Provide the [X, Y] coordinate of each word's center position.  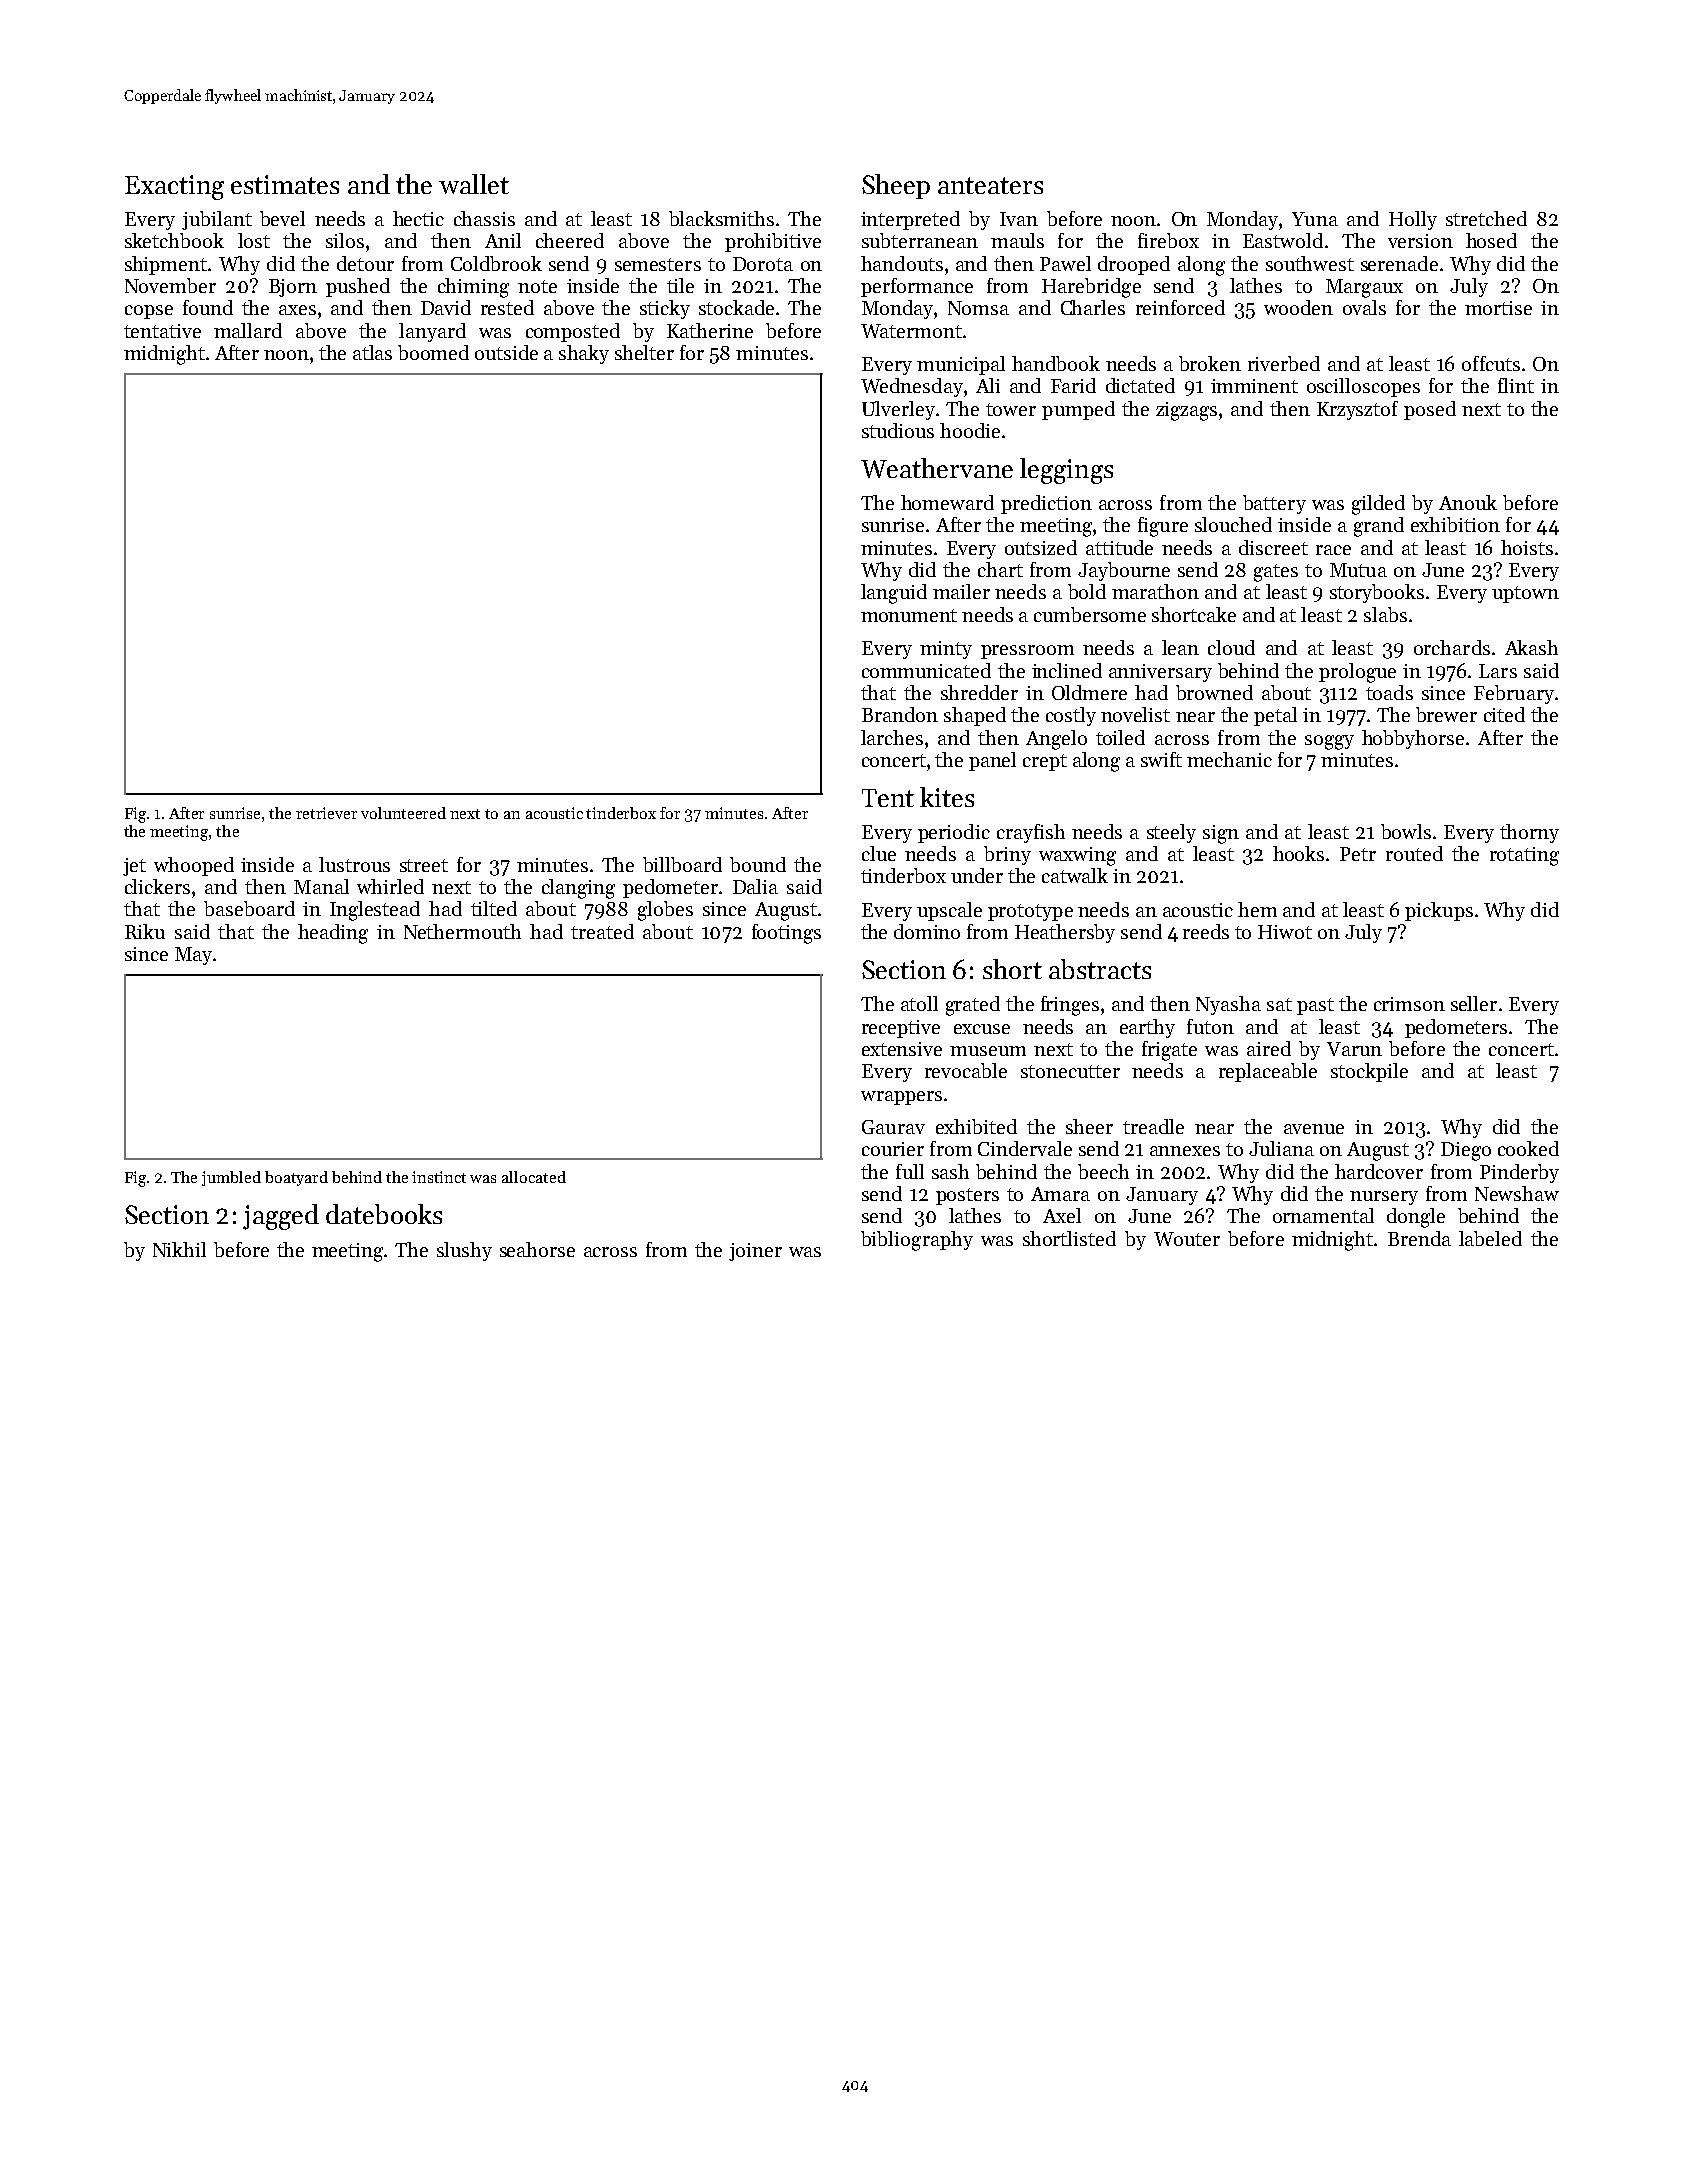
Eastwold [1283, 240]
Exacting [174, 187]
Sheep [896, 186]
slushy [464, 1251]
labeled [1490, 1238]
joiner [755, 1252]
